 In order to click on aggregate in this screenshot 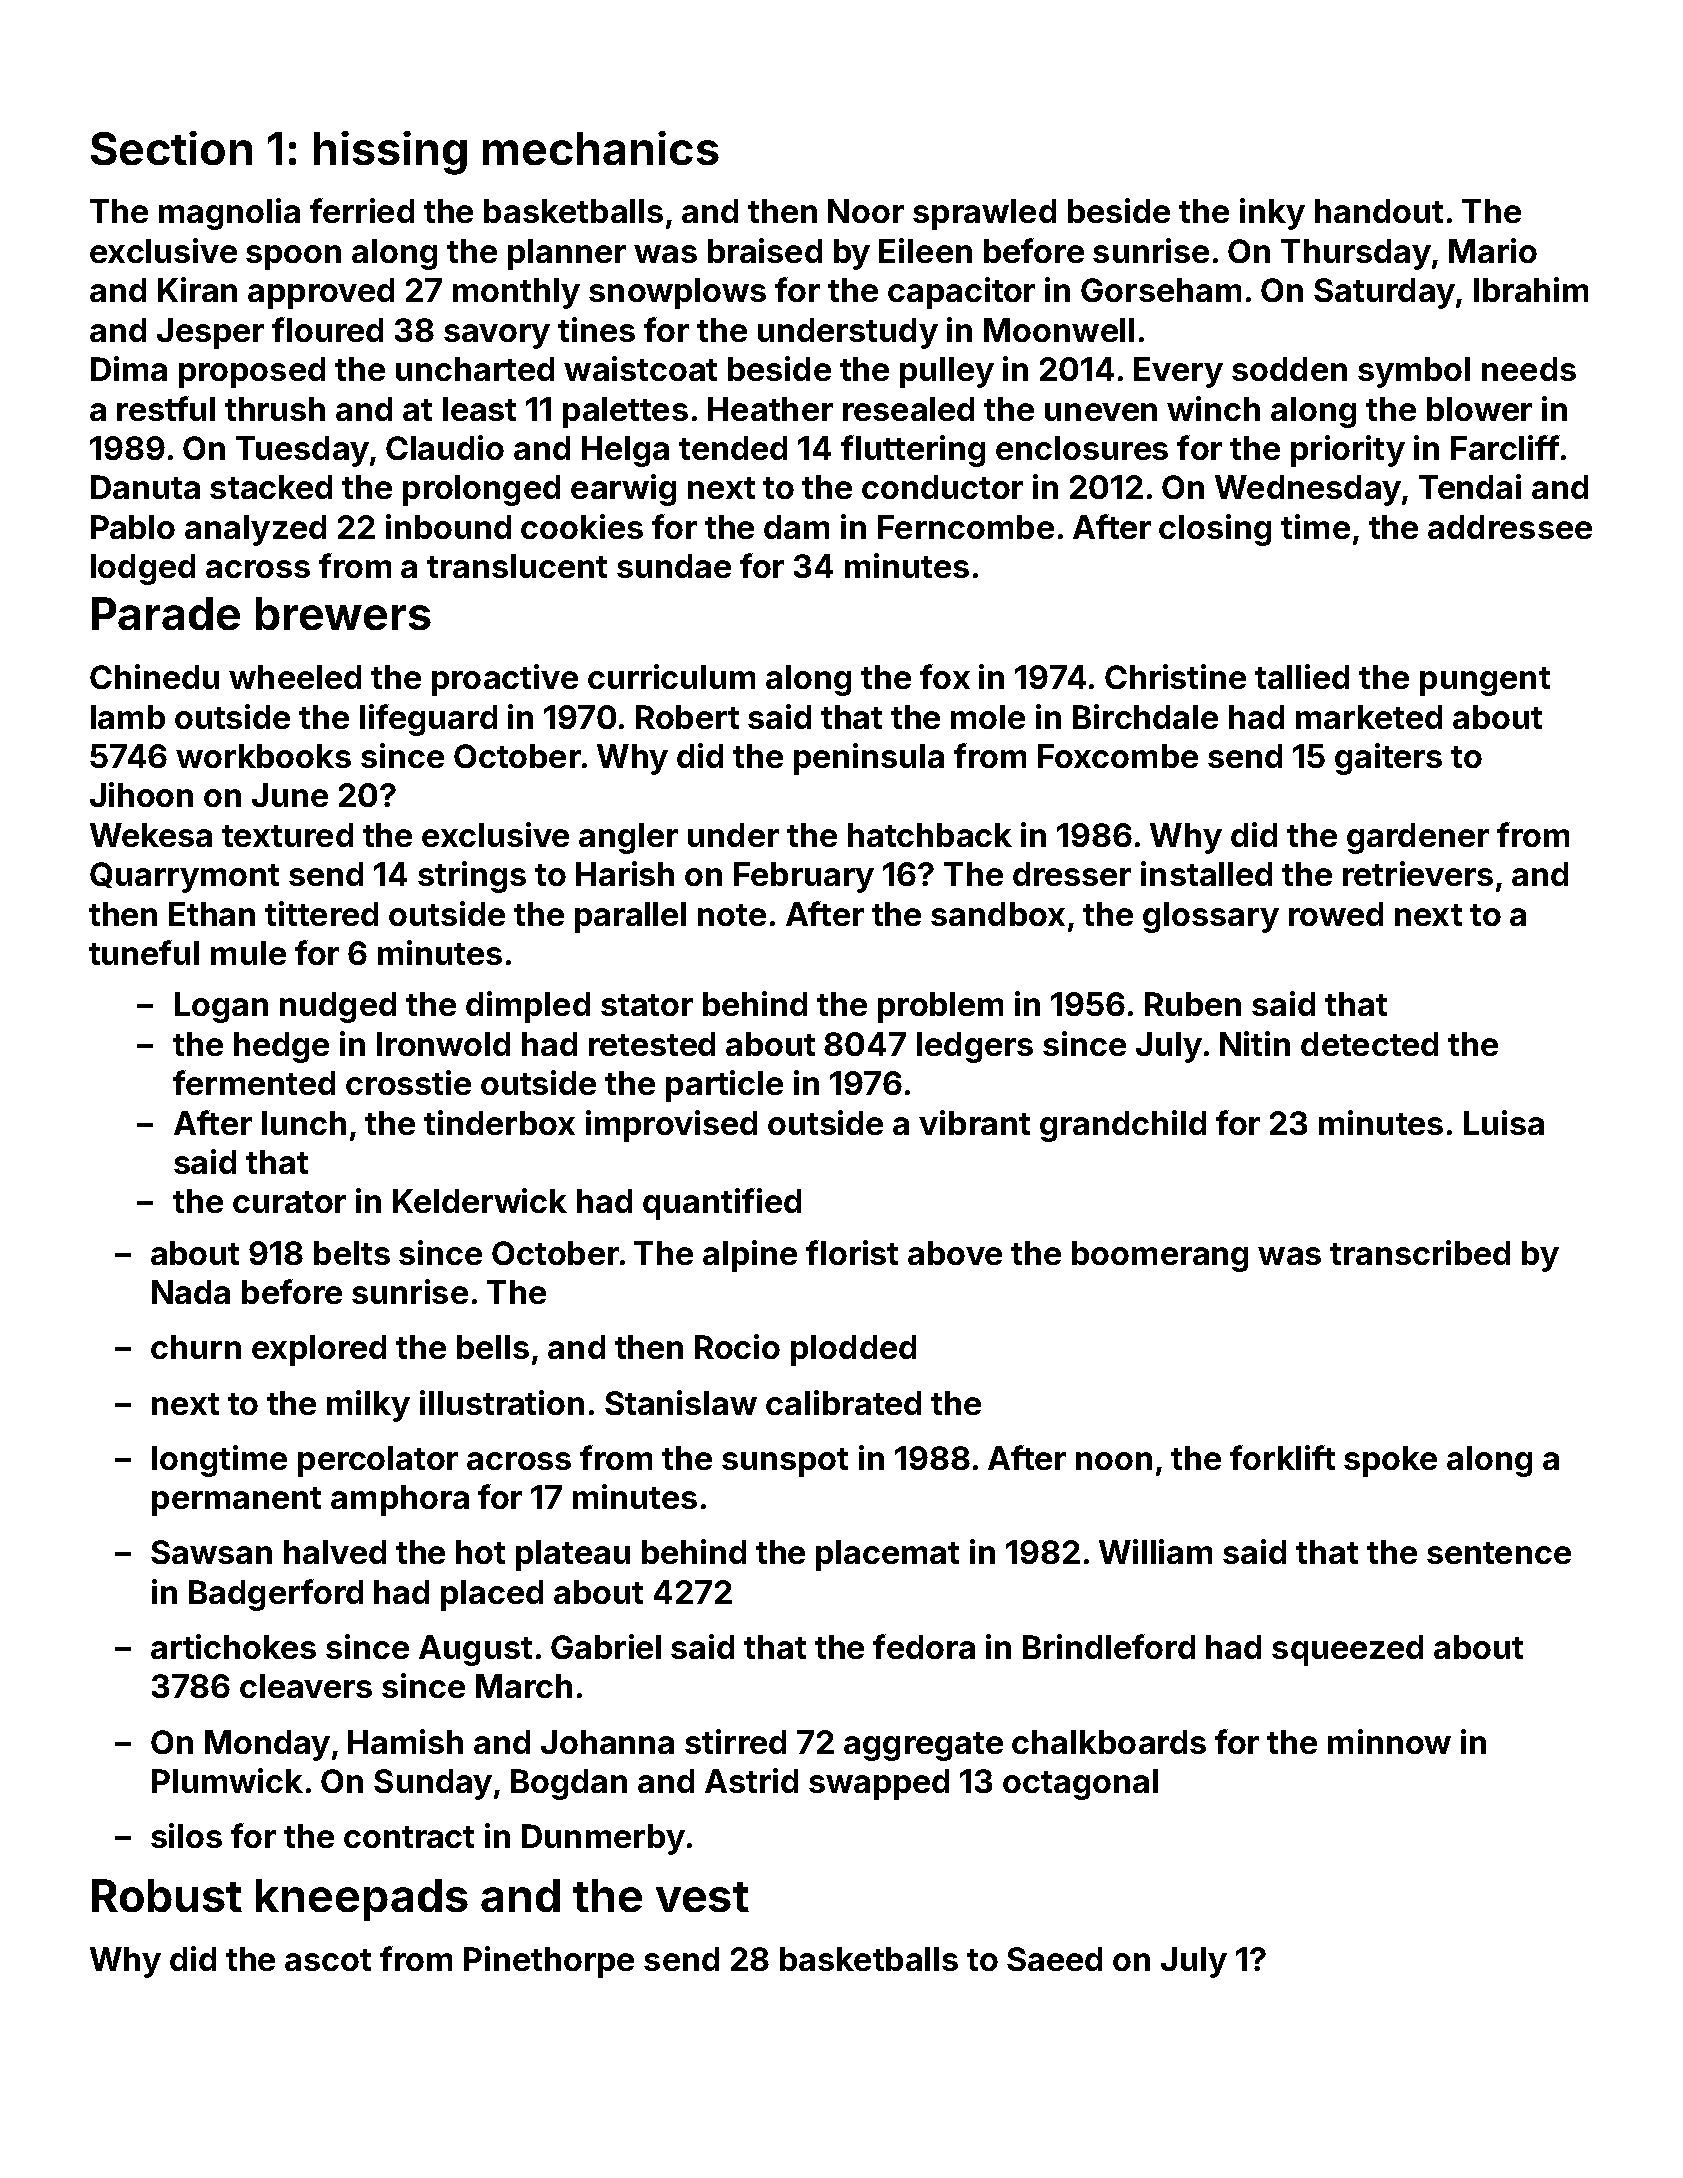, I will do `click(923, 1746)`.
